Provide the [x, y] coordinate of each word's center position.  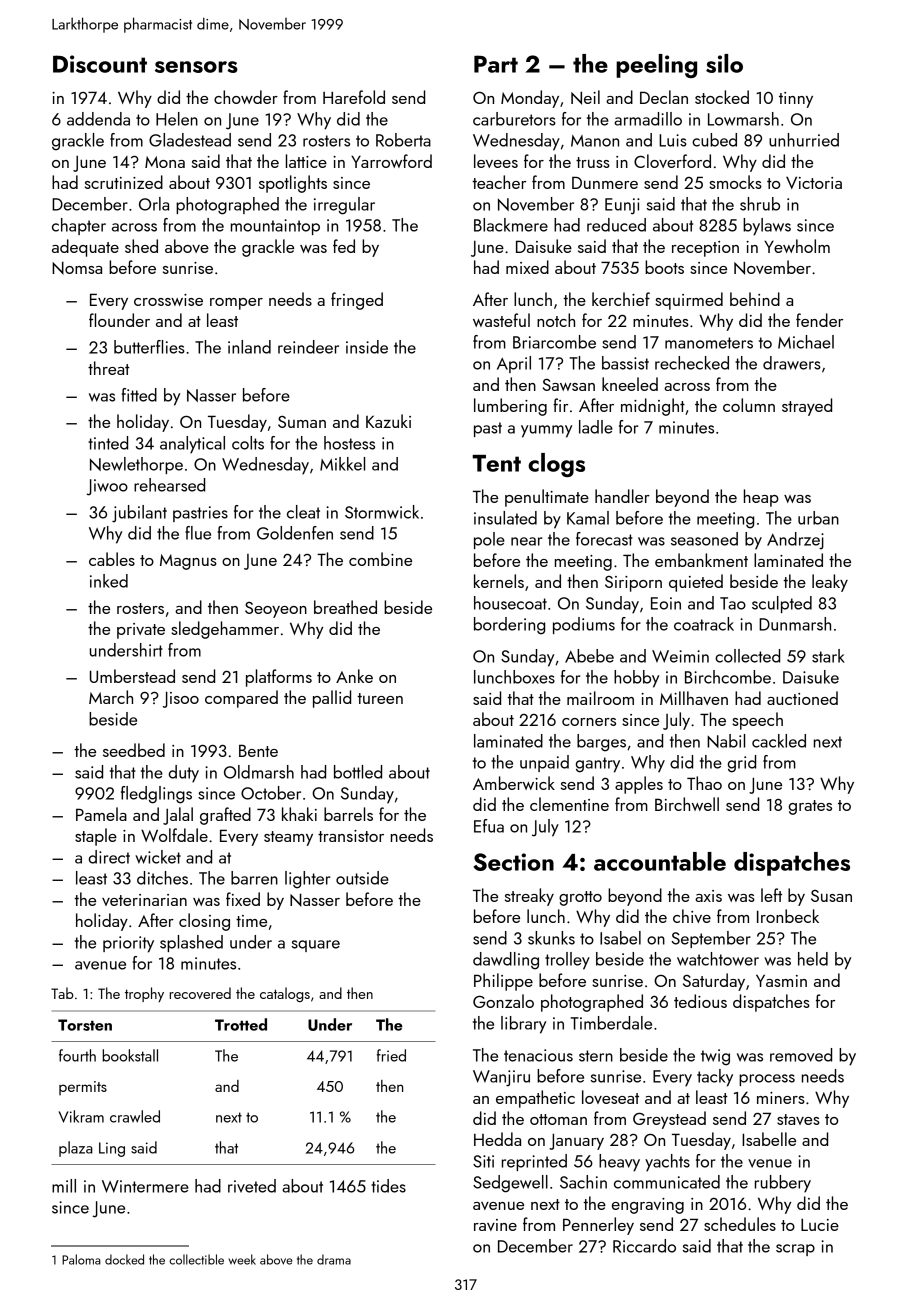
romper [236, 304]
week [242, 1259]
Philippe [503, 982]
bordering [509, 626]
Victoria [814, 182]
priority [128, 944]
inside [367, 347]
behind [755, 299]
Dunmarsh [795, 624]
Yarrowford [391, 161]
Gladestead [190, 140]
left [771, 895]
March [111, 697]
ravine [495, 1225]
